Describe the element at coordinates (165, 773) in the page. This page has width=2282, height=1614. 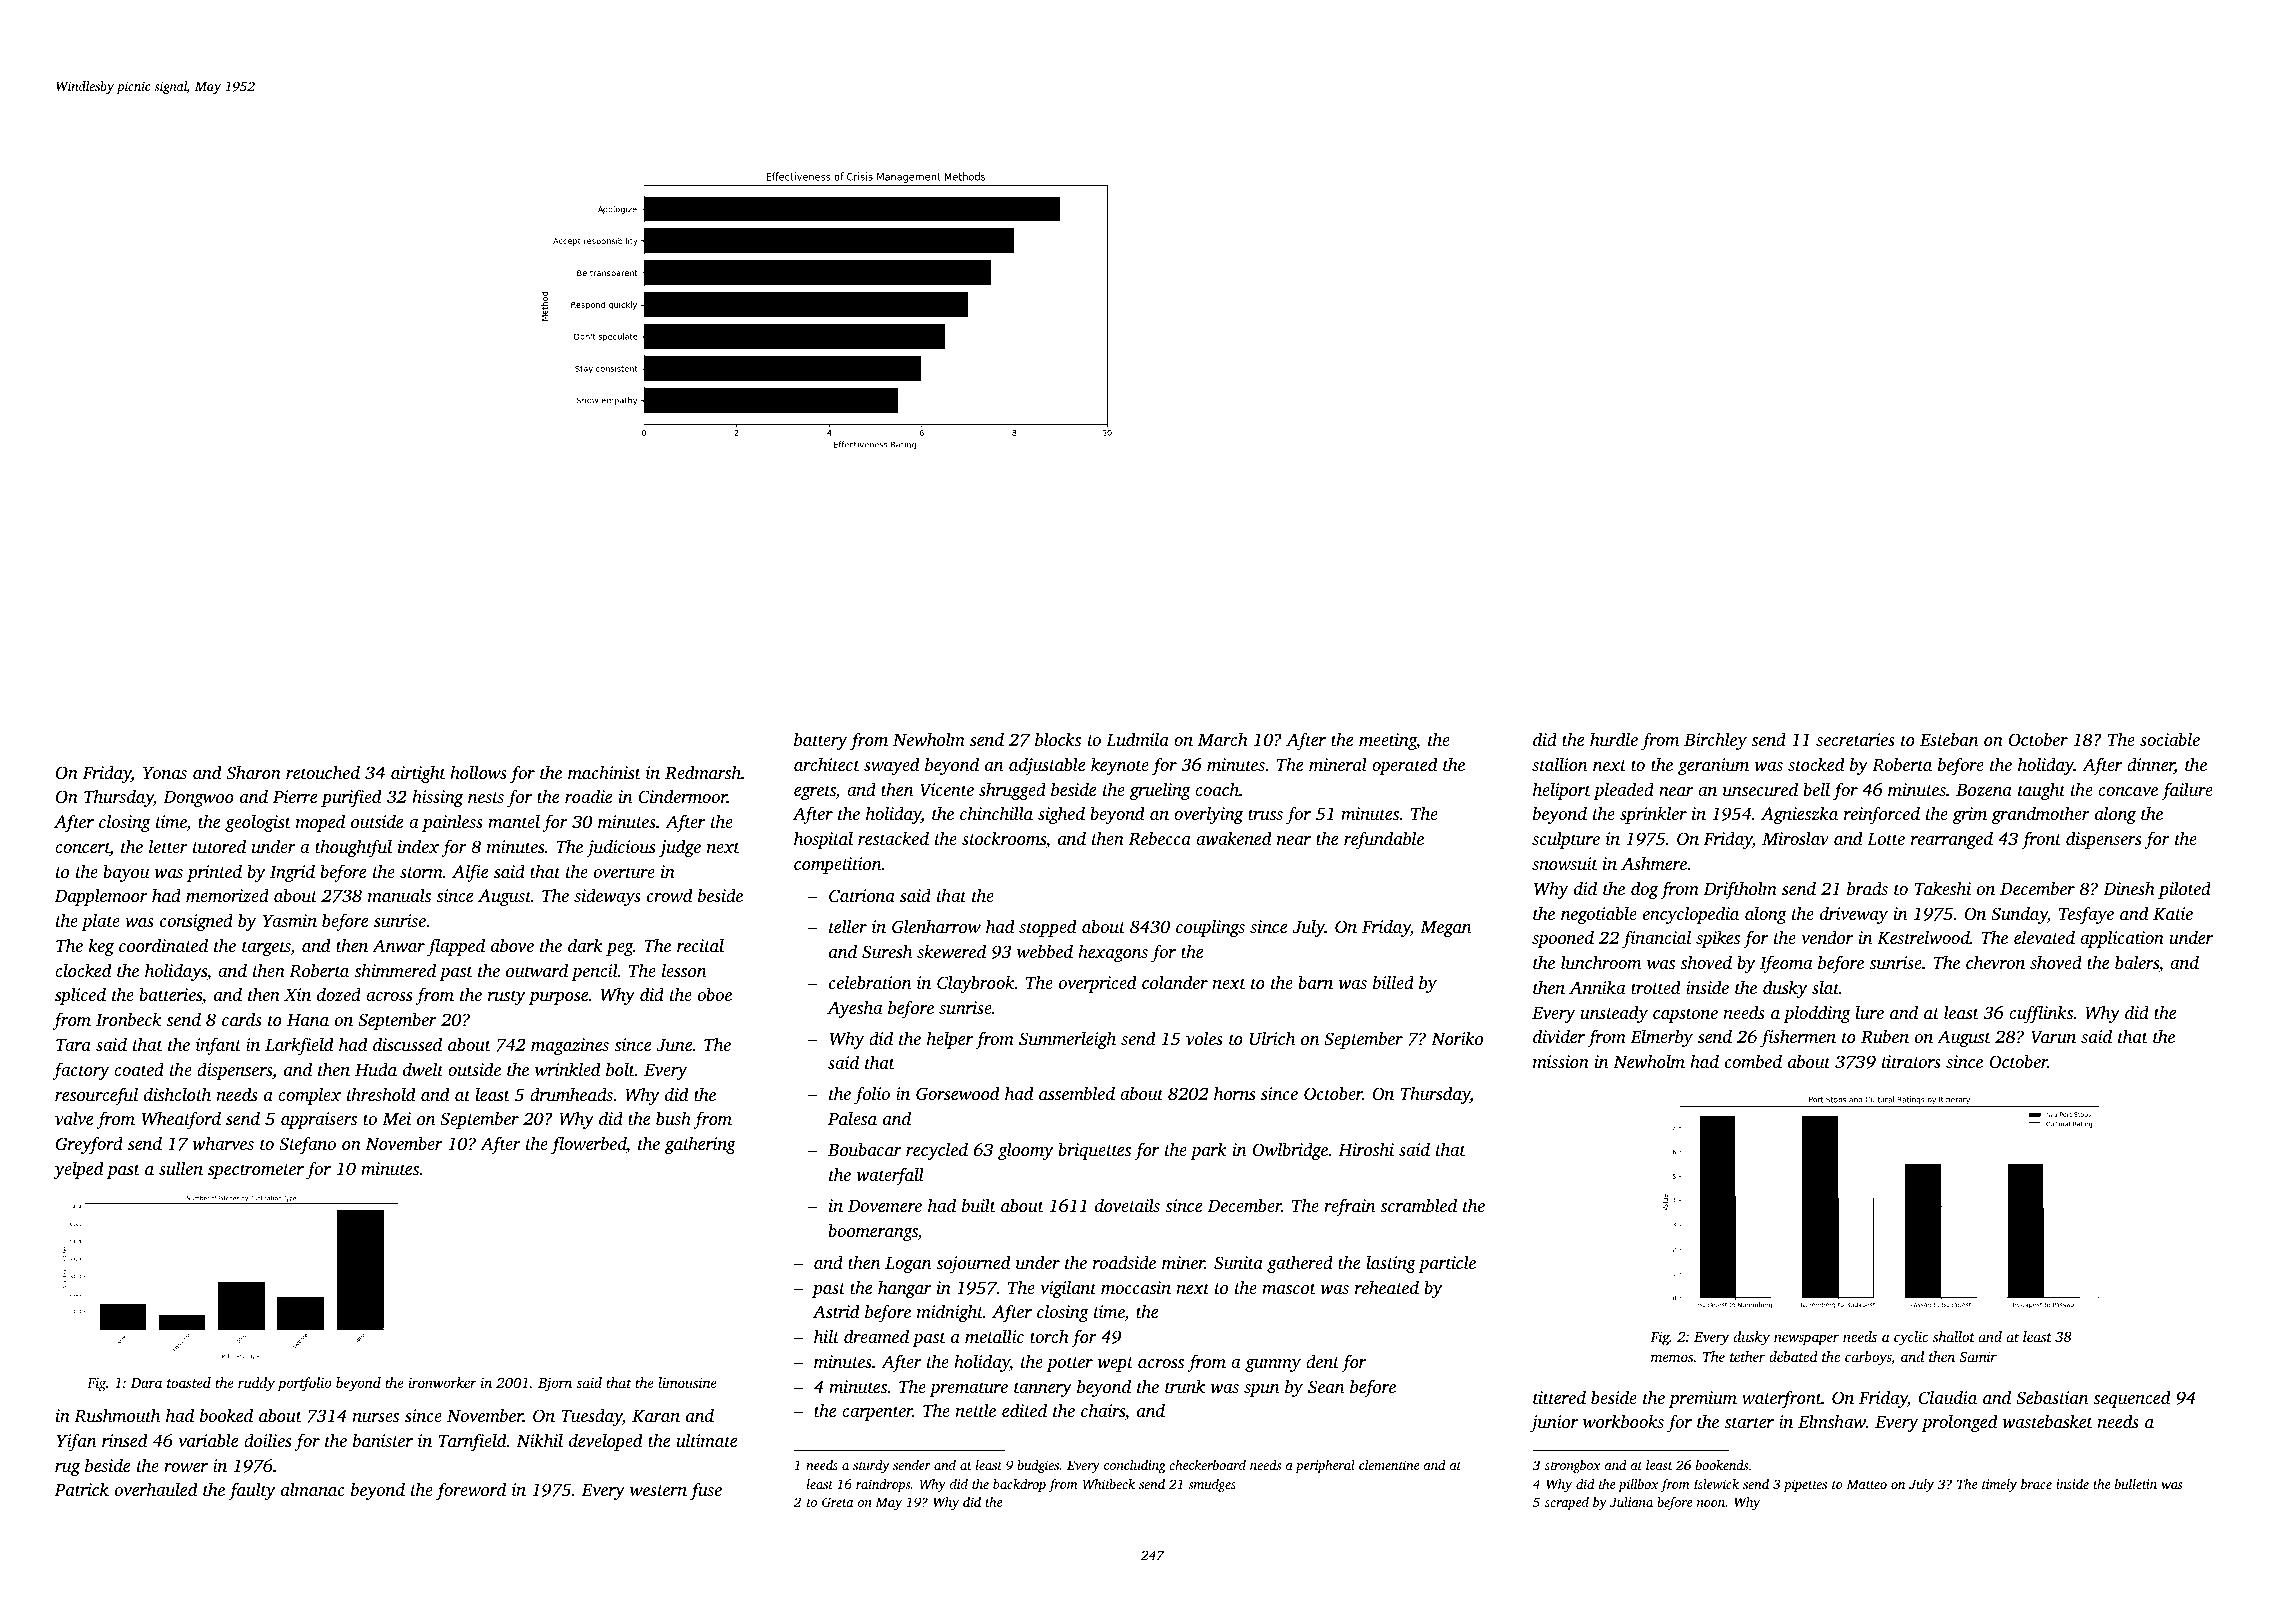
I see `Yonas` at that location.
